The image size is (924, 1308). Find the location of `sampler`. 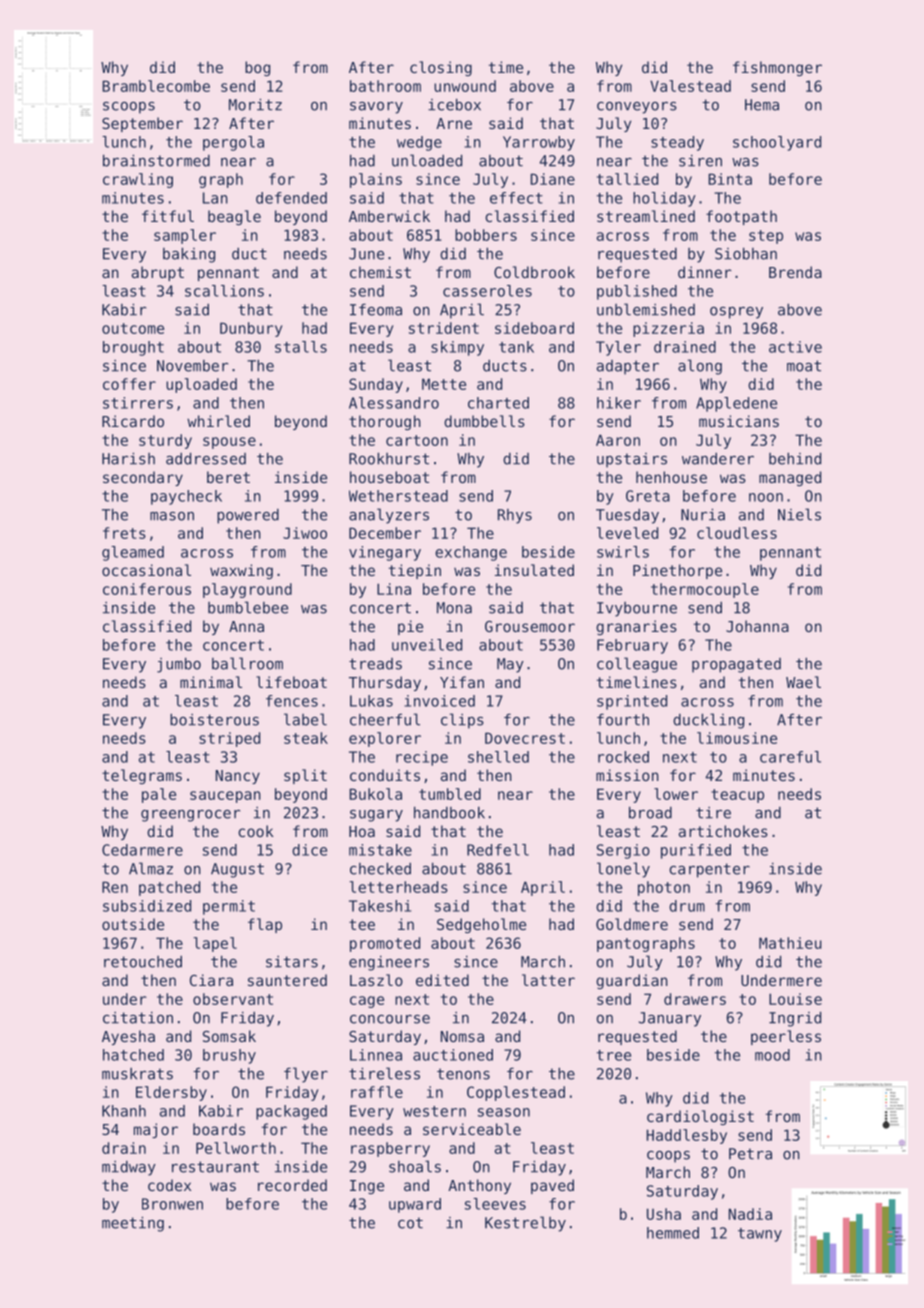

sampler is located at coordinates (185, 236).
